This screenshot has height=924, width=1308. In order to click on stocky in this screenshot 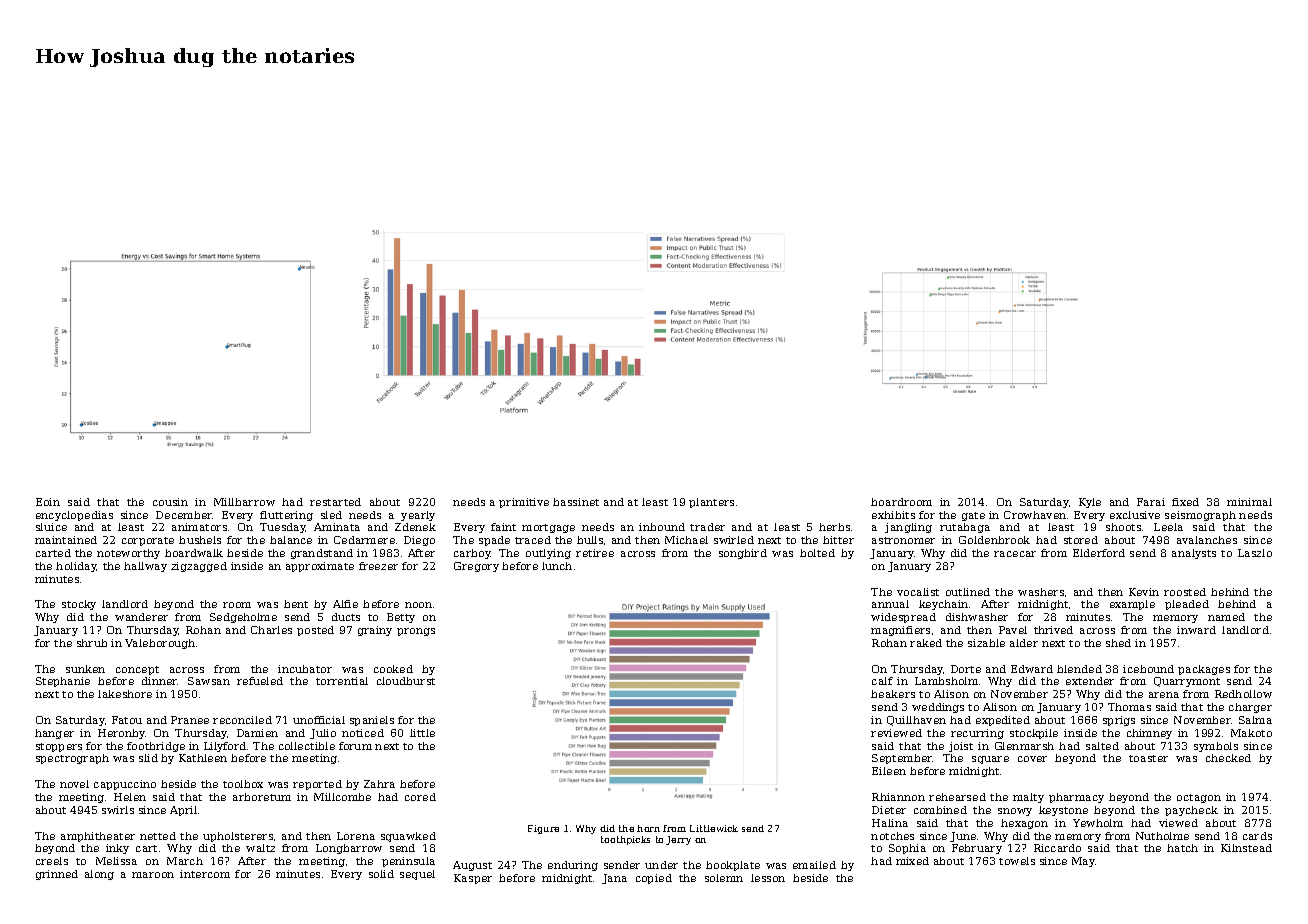, I will do `click(79, 605)`.
